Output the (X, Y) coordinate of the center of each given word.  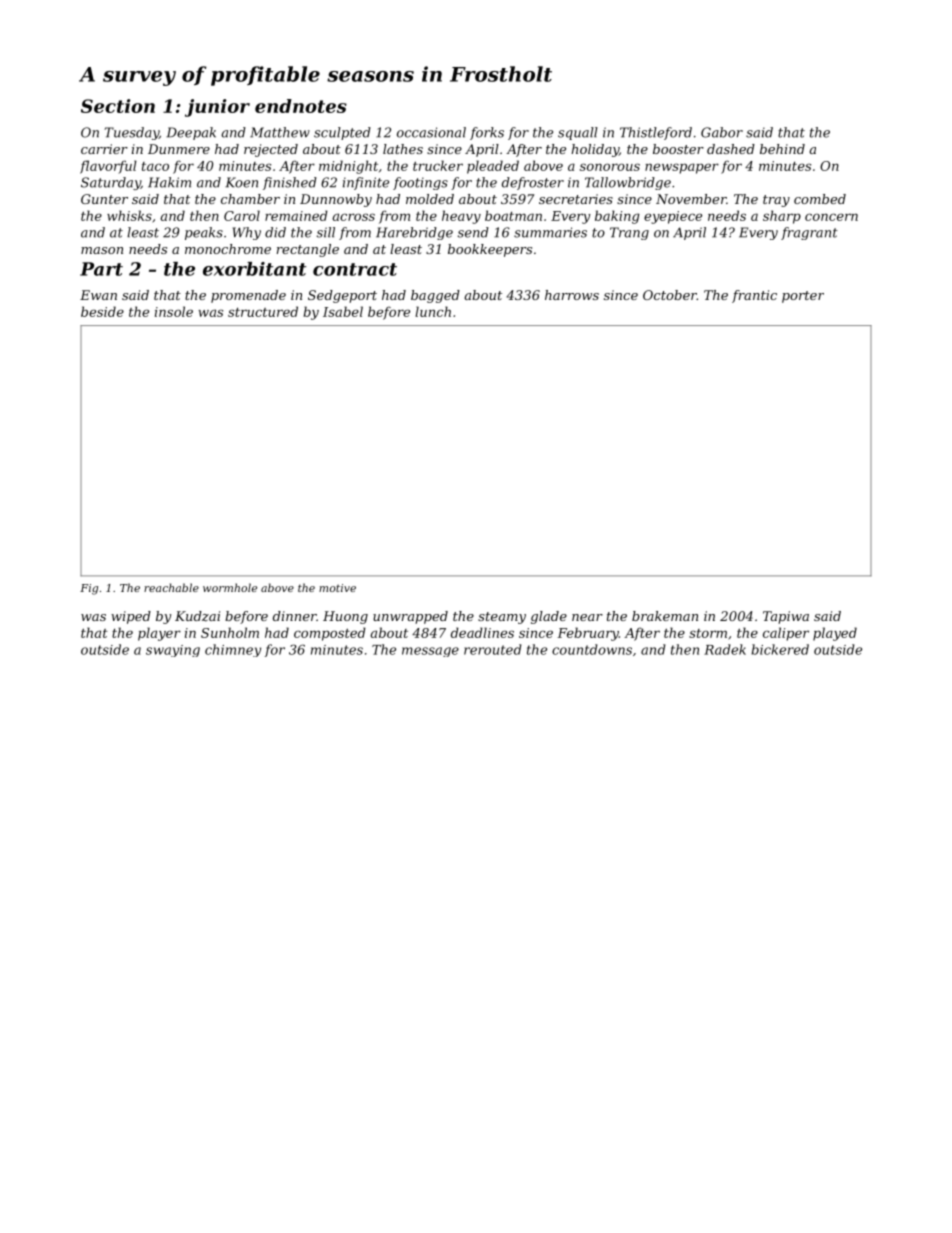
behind (782, 149)
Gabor (722, 132)
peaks (204, 233)
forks (487, 133)
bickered (780, 649)
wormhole (230, 587)
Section (118, 106)
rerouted (492, 649)
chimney (233, 650)
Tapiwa (786, 617)
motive (337, 588)
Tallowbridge (628, 183)
